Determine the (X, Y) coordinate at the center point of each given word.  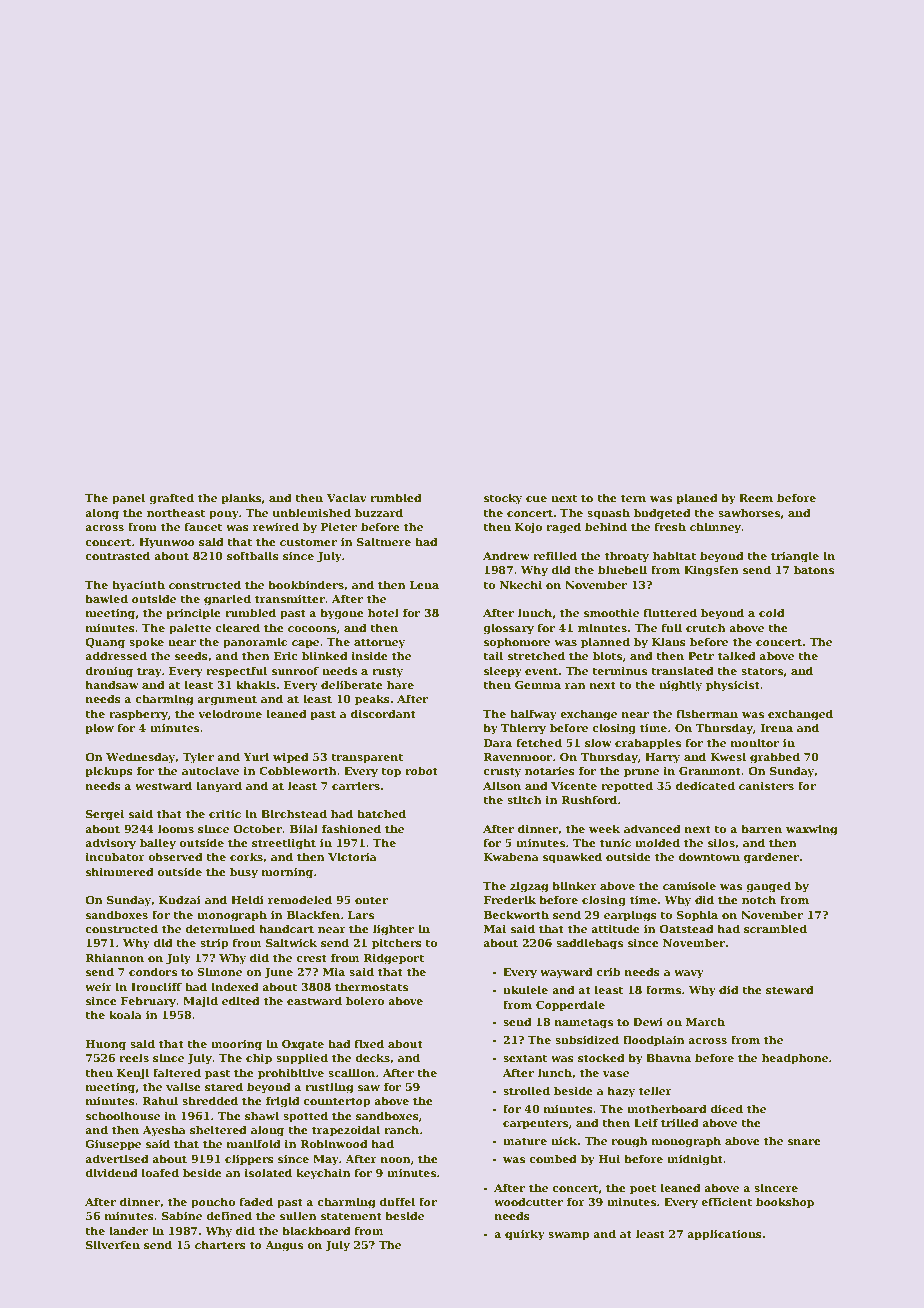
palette (190, 628)
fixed (369, 1043)
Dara (498, 743)
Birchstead (294, 813)
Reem (756, 498)
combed (553, 1158)
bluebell (622, 569)
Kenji (133, 1074)
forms (663, 989)
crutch (706, 627)
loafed (160, 1172)
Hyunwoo (167, 543)
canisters (766, 786)
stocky (503, 499)
